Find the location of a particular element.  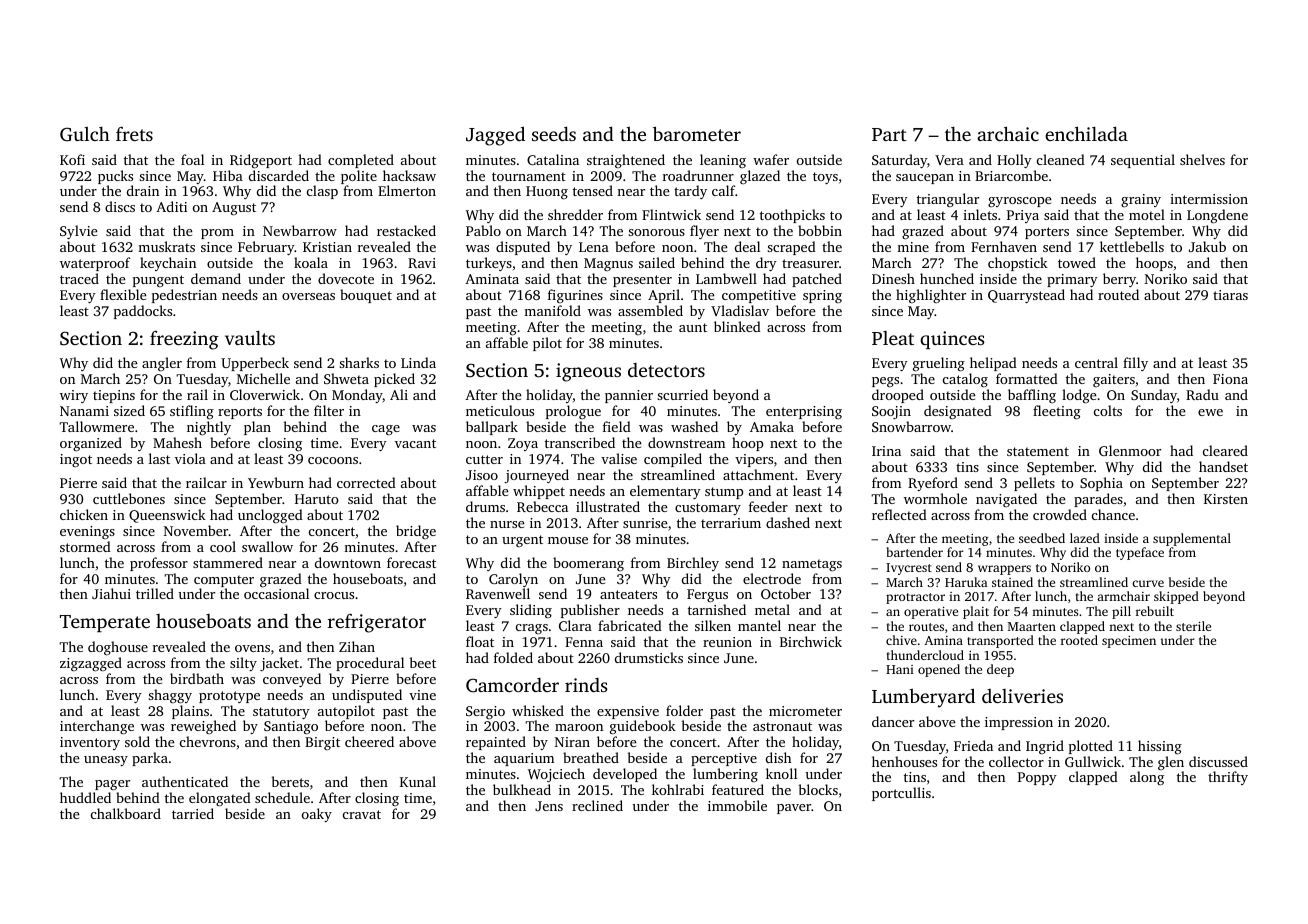

seeds is located at coordinates (554, 133).
